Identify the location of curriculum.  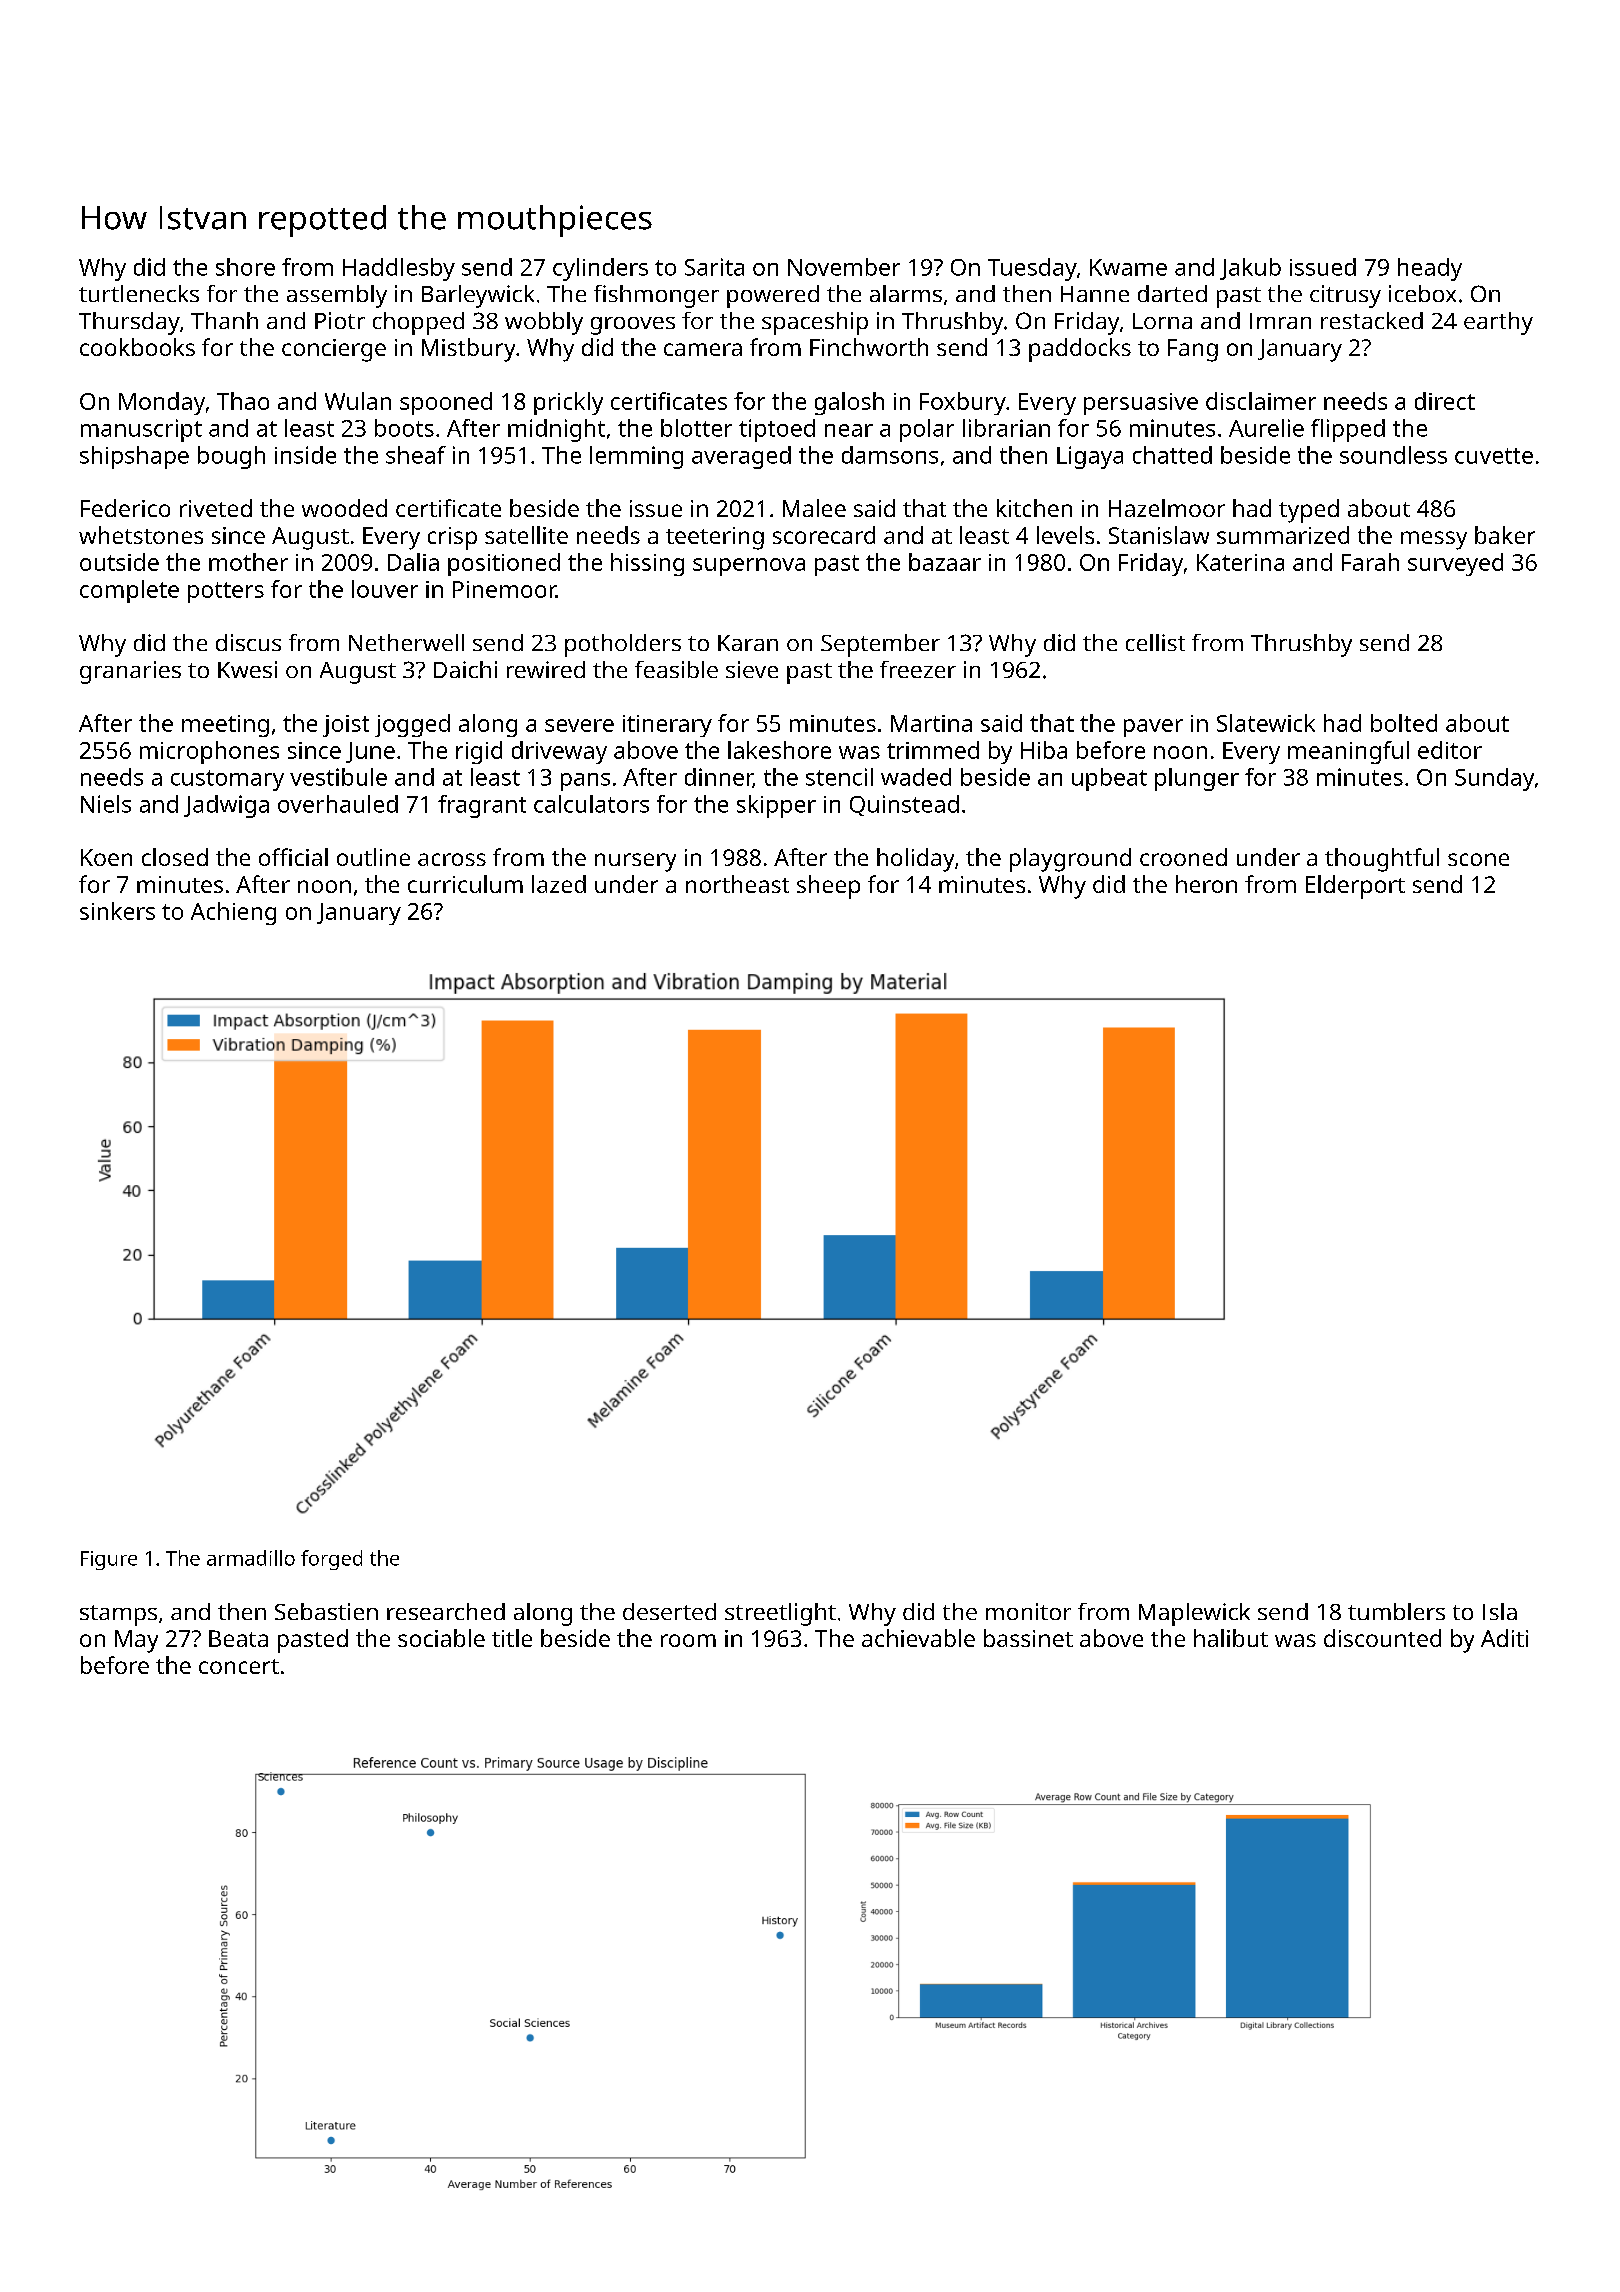
(465, 884).
